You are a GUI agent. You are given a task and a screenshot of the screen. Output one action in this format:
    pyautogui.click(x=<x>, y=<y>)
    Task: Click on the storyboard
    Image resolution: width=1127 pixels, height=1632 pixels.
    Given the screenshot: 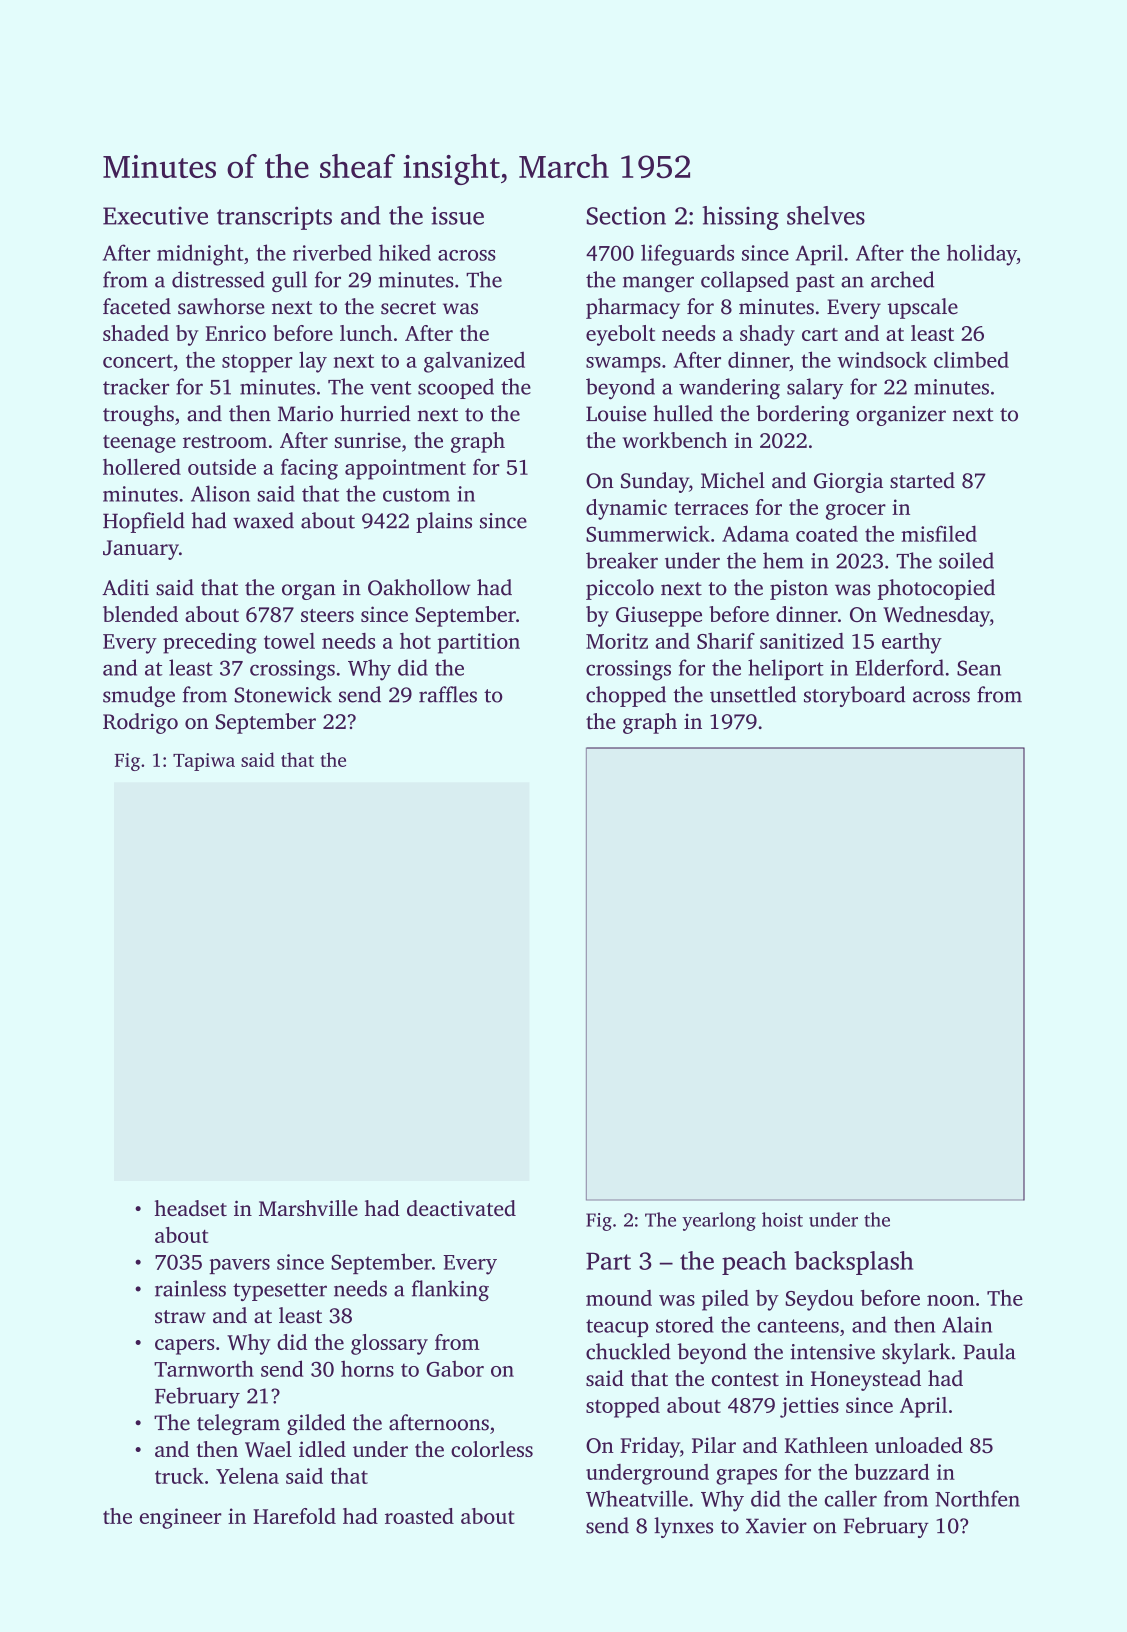 What is the action you would take?
    pyautogui.click(x=854, y=696)
